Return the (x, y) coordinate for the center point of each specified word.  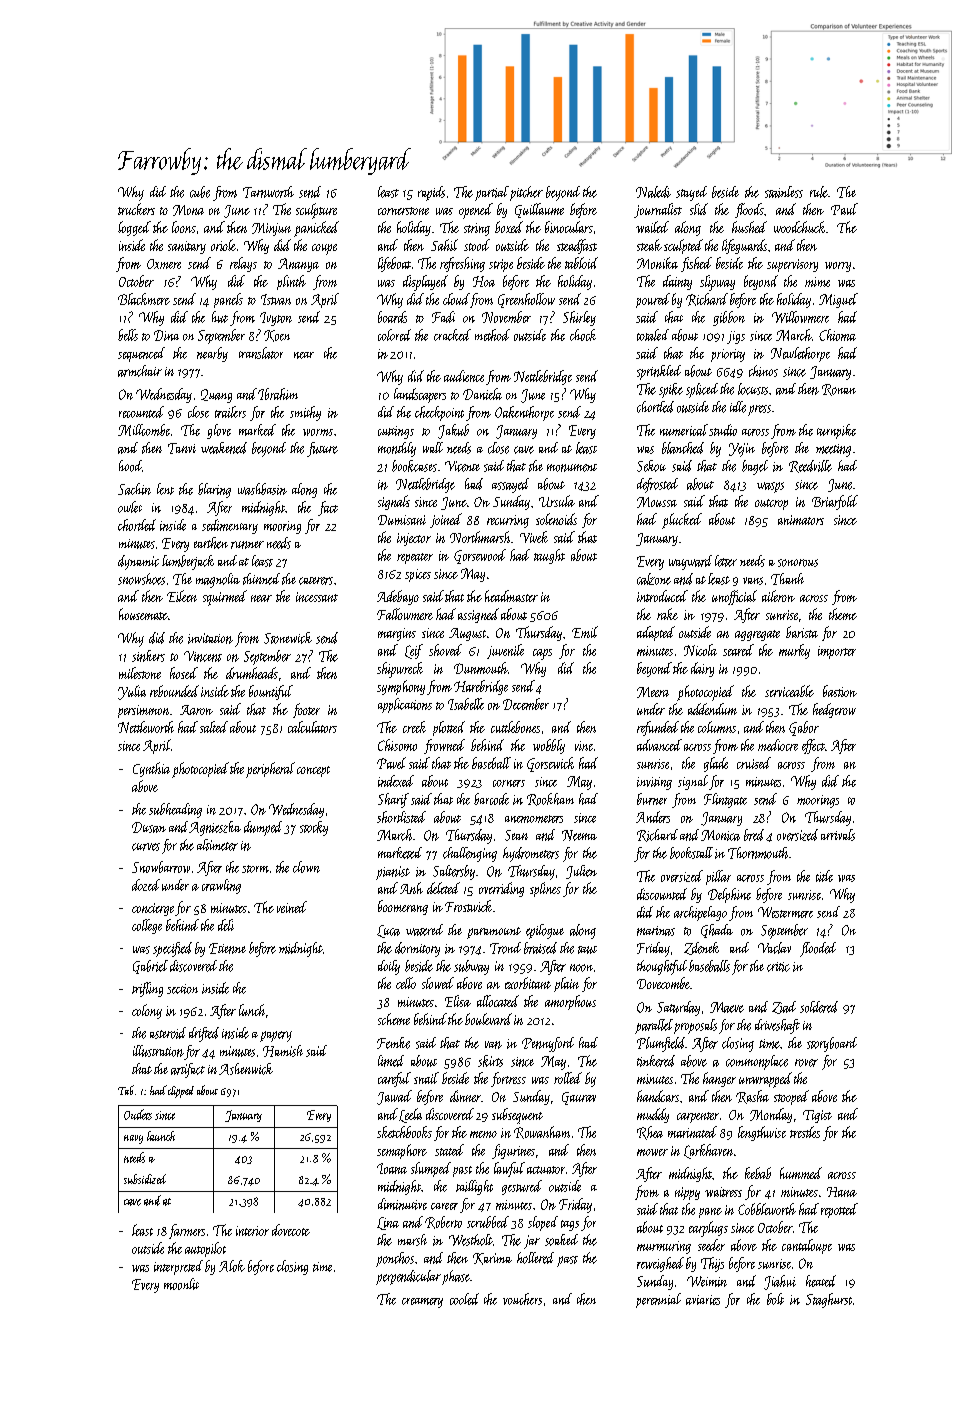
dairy (702, 669)
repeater (415, 558)
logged (134, 228)
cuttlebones (515, 727)
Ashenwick (246, 1069)
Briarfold (835, 502)
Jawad (394, 1097)
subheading (175, 810)
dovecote (291, 1230)
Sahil (444, 245)
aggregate (757, 635)
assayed (510, 485)
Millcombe (144, 430)
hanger (719, 1079)
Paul (844, 209)
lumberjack (188, 562)
